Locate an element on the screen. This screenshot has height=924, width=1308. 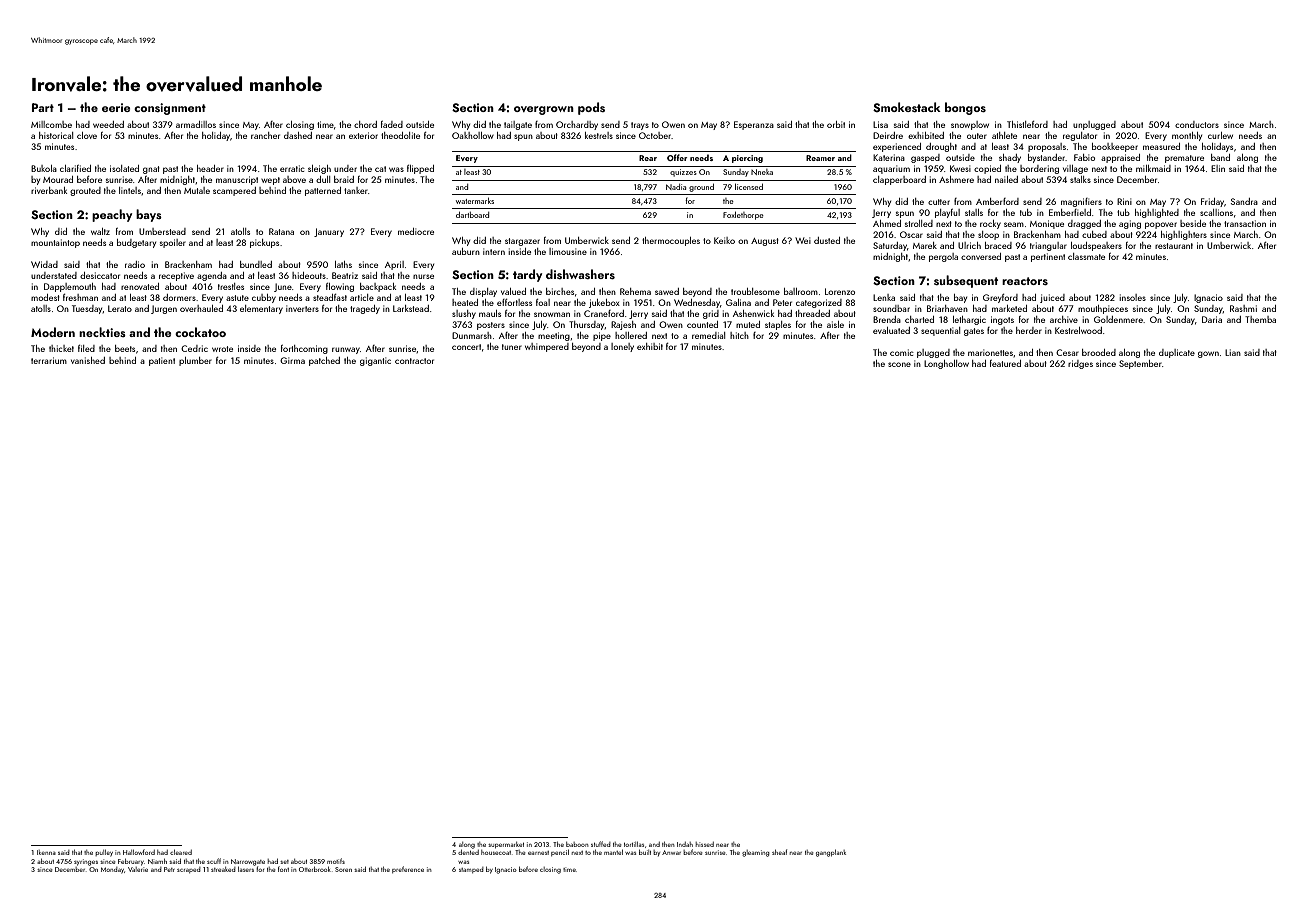
Smokestack is located at coordinates (907, 107).
